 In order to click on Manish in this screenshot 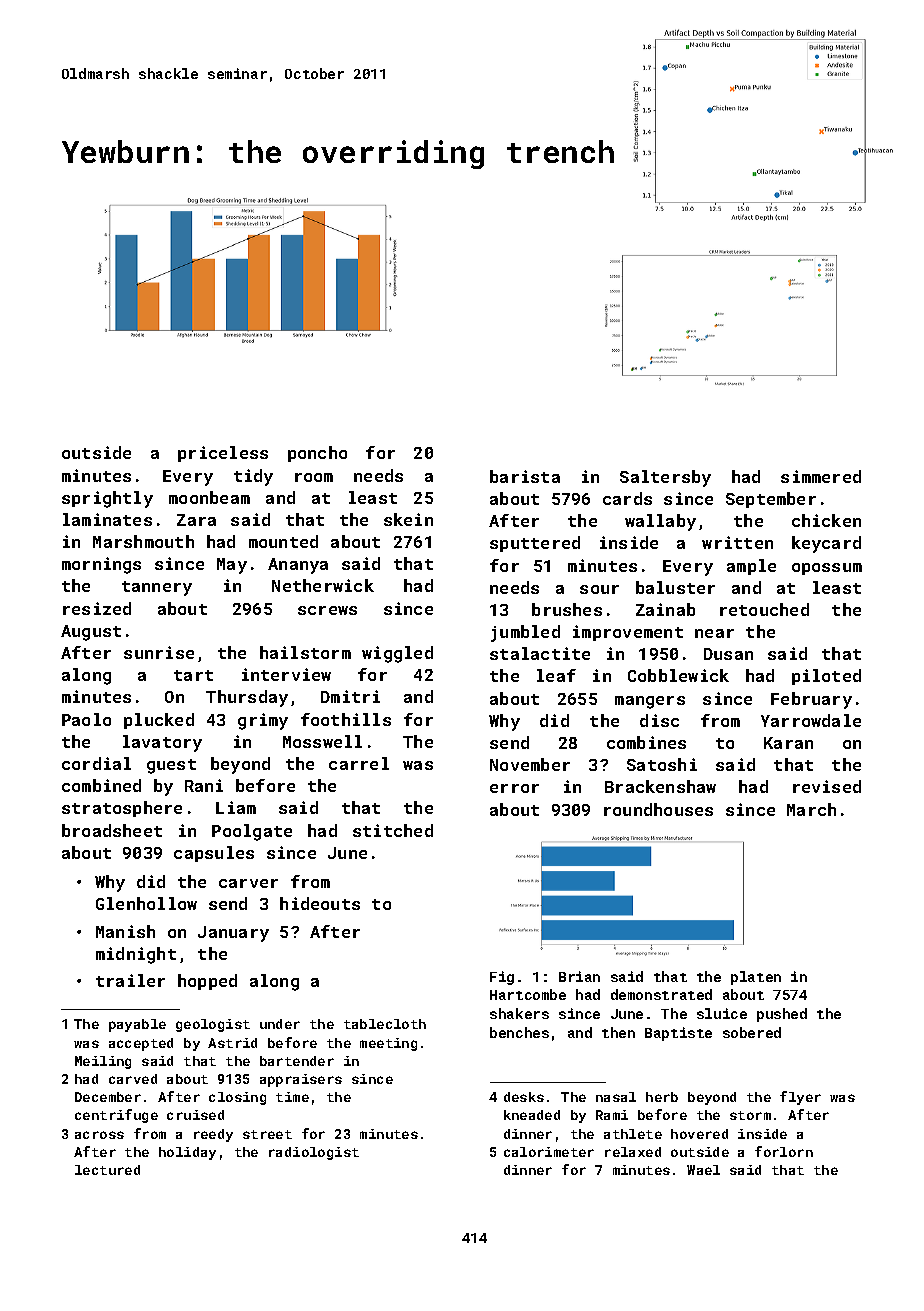, I will do `click(125, 931)`.
